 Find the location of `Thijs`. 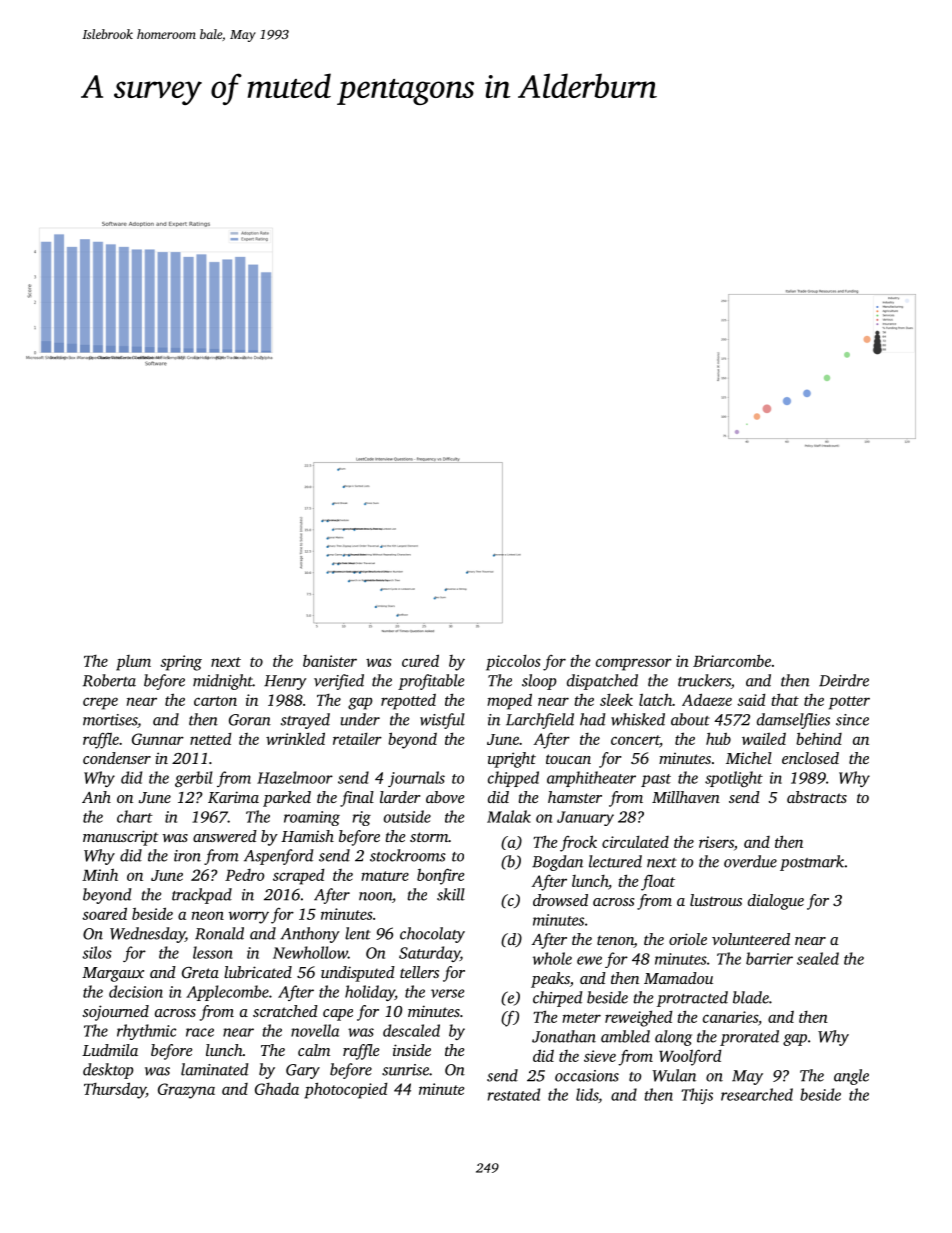

Thijs is located at coordinates (697, 1096).
